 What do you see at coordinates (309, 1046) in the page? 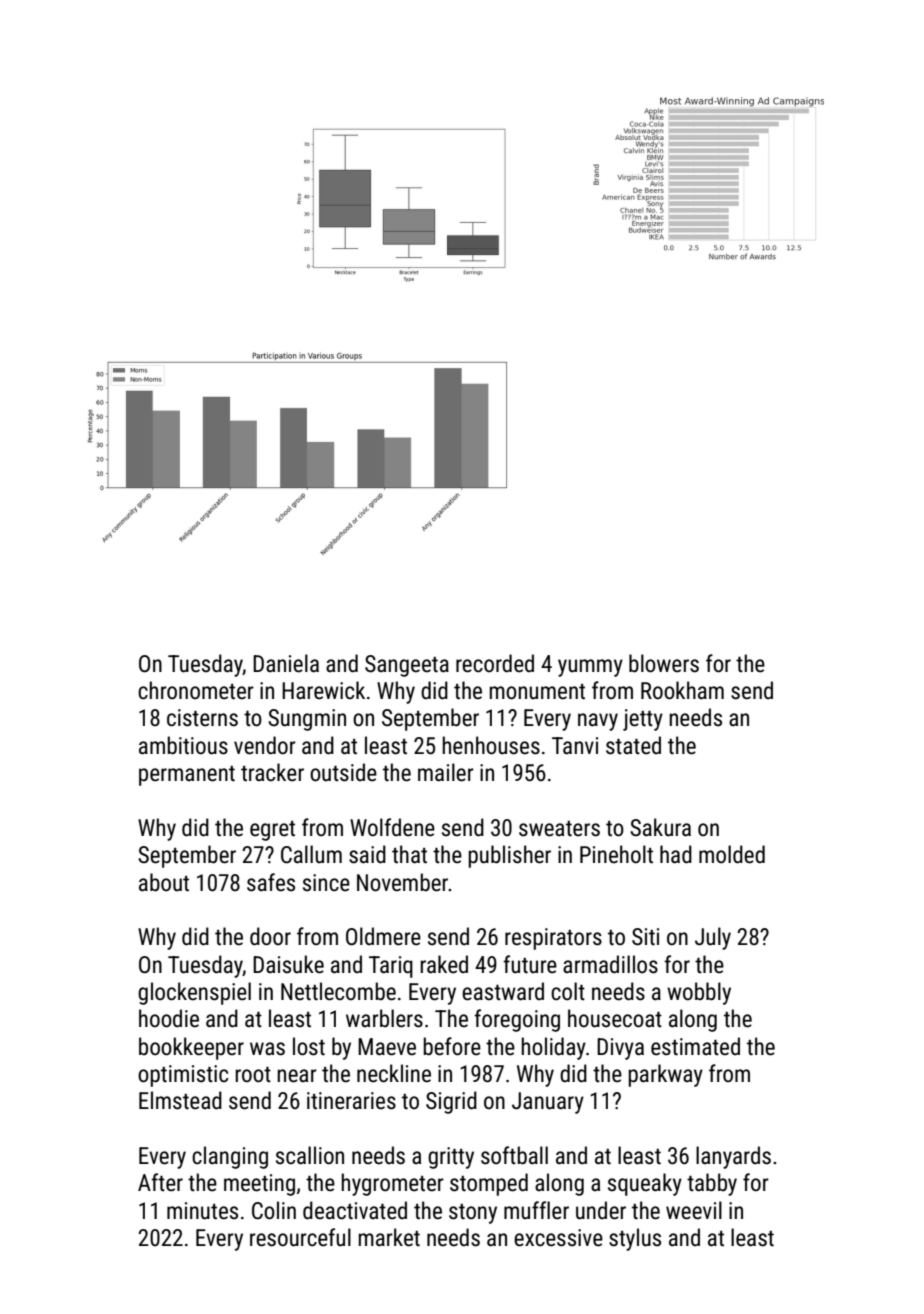
I see `lost` at bounding box center [309, 1046].
